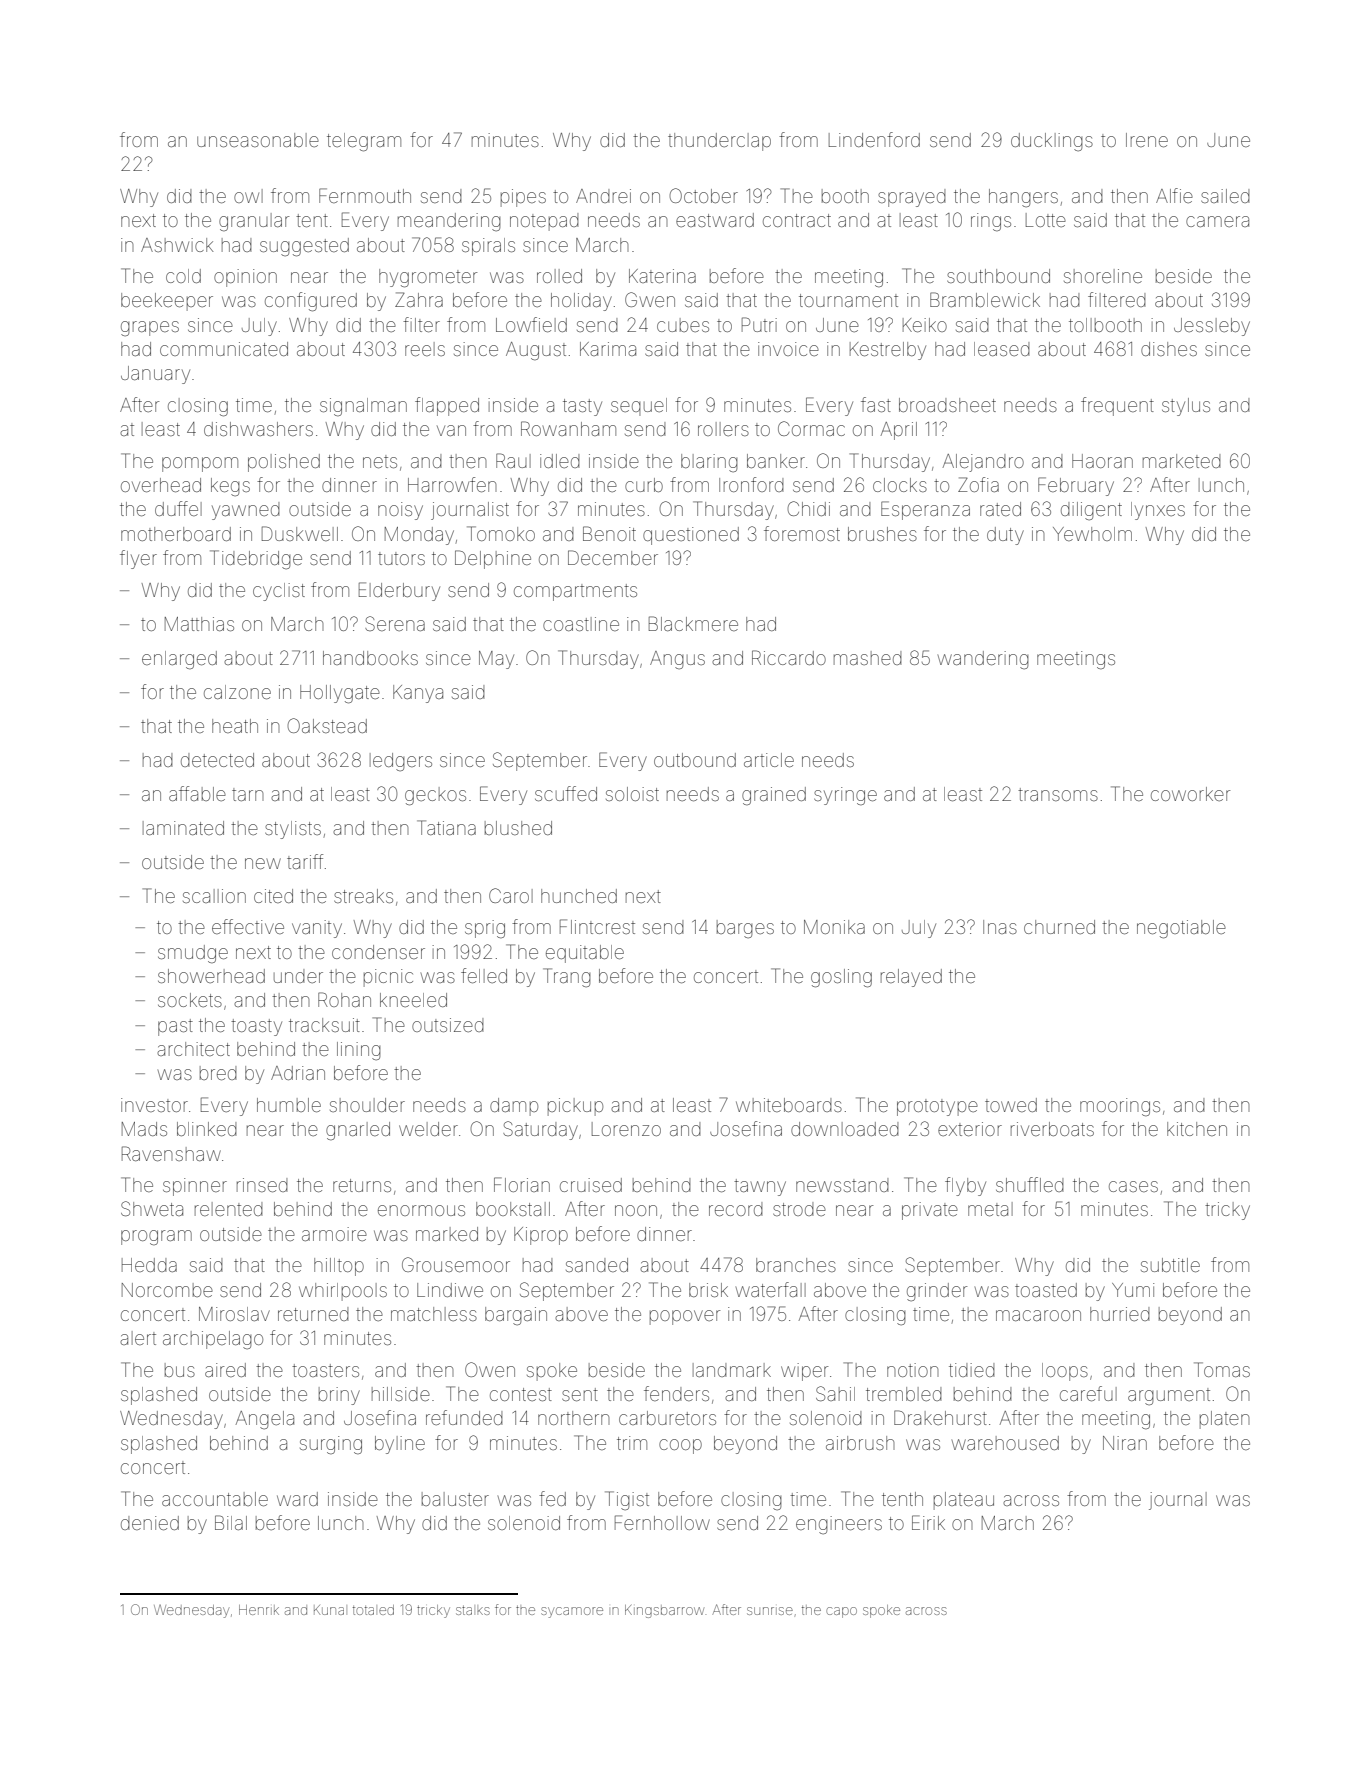  I want to click on opinion, so click(245, 278).
